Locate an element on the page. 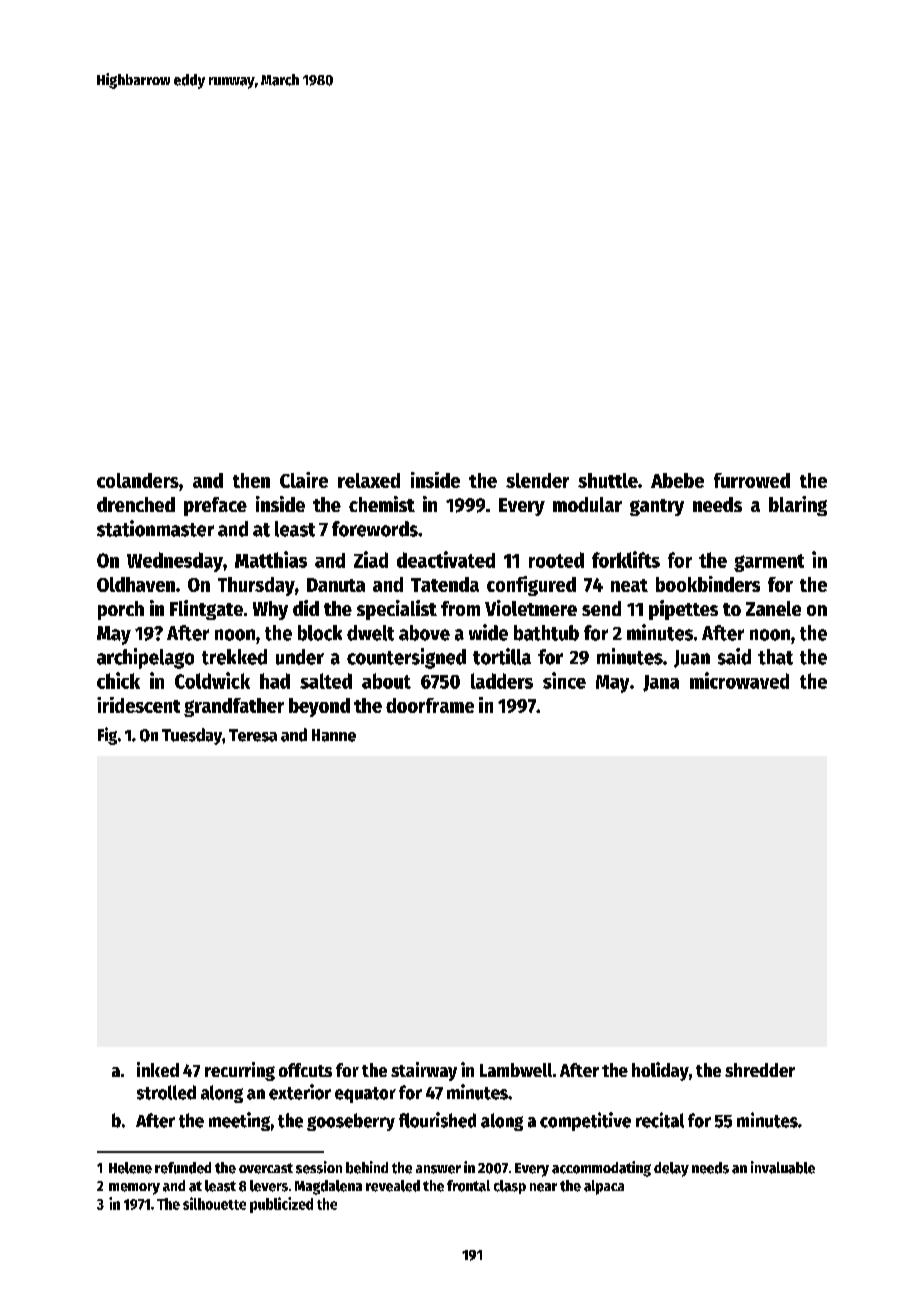  stairway is located at coordinates (424, 1071).
